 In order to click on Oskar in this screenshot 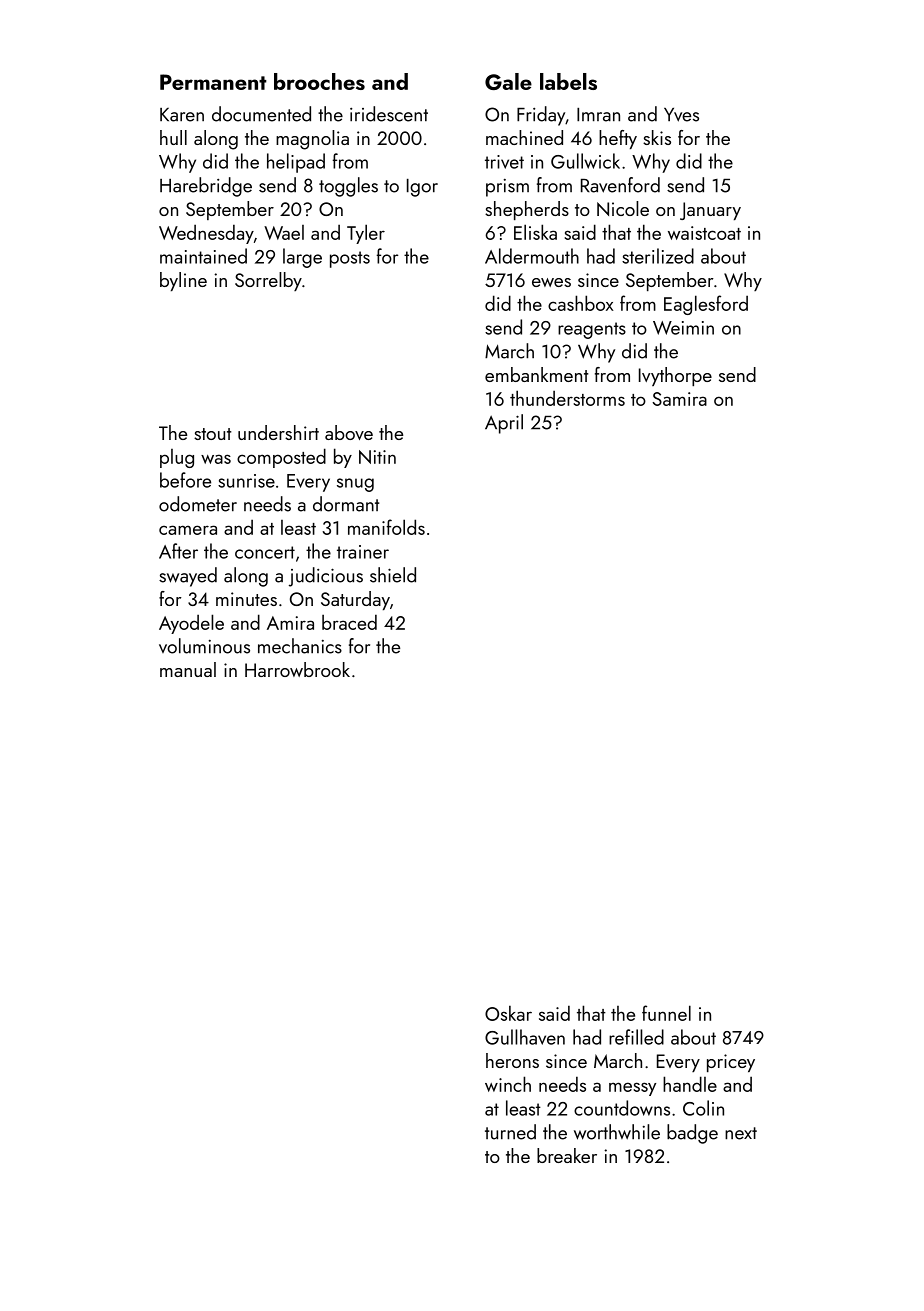, I will do `click(508, 1013)`.
